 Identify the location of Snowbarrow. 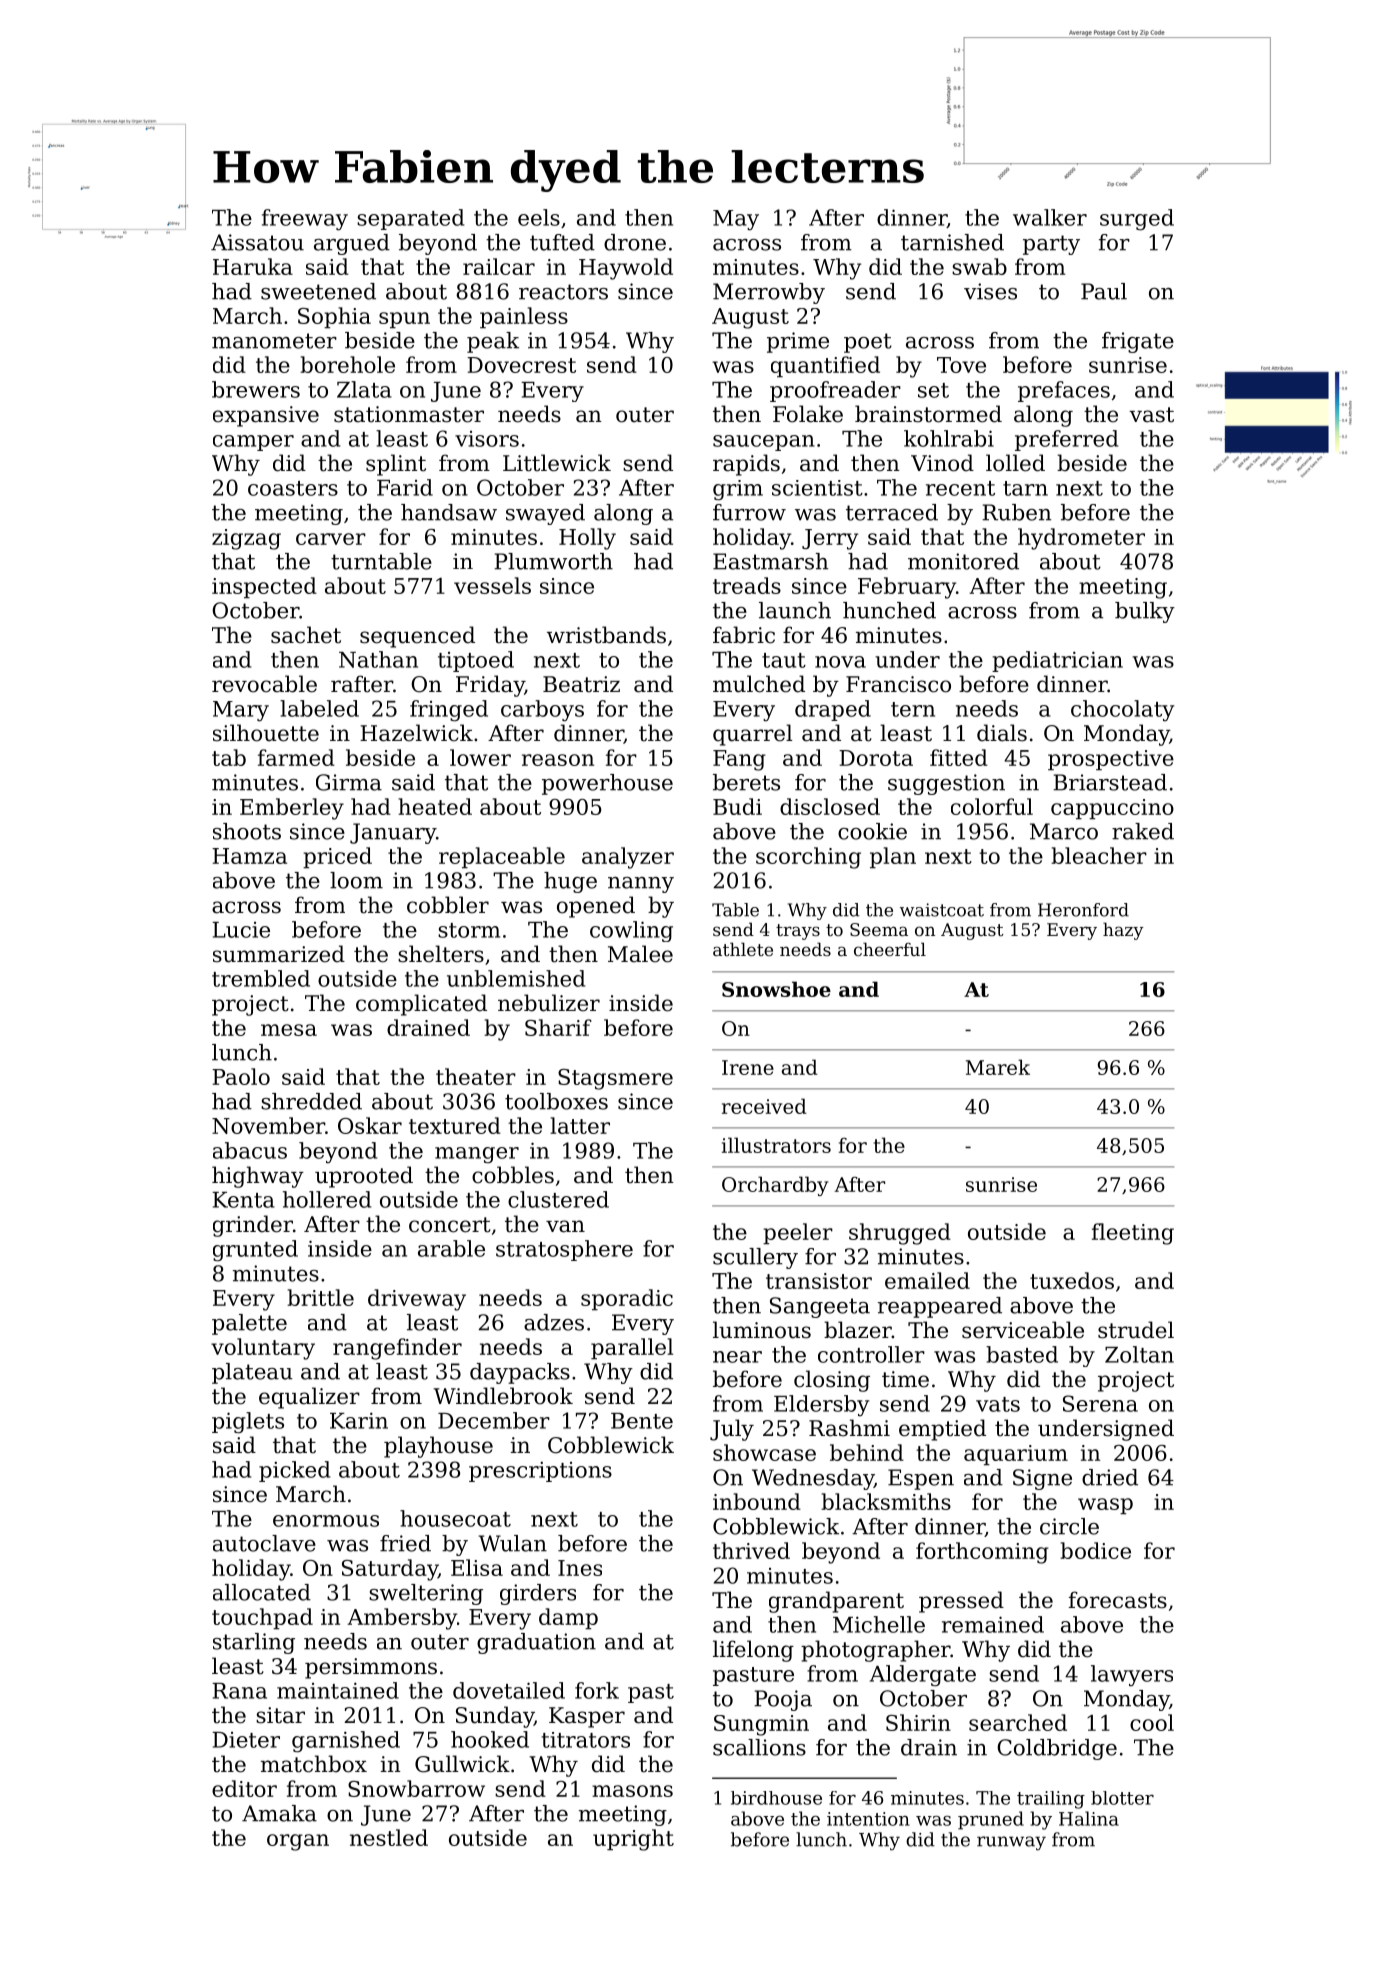
(416, 1788).
